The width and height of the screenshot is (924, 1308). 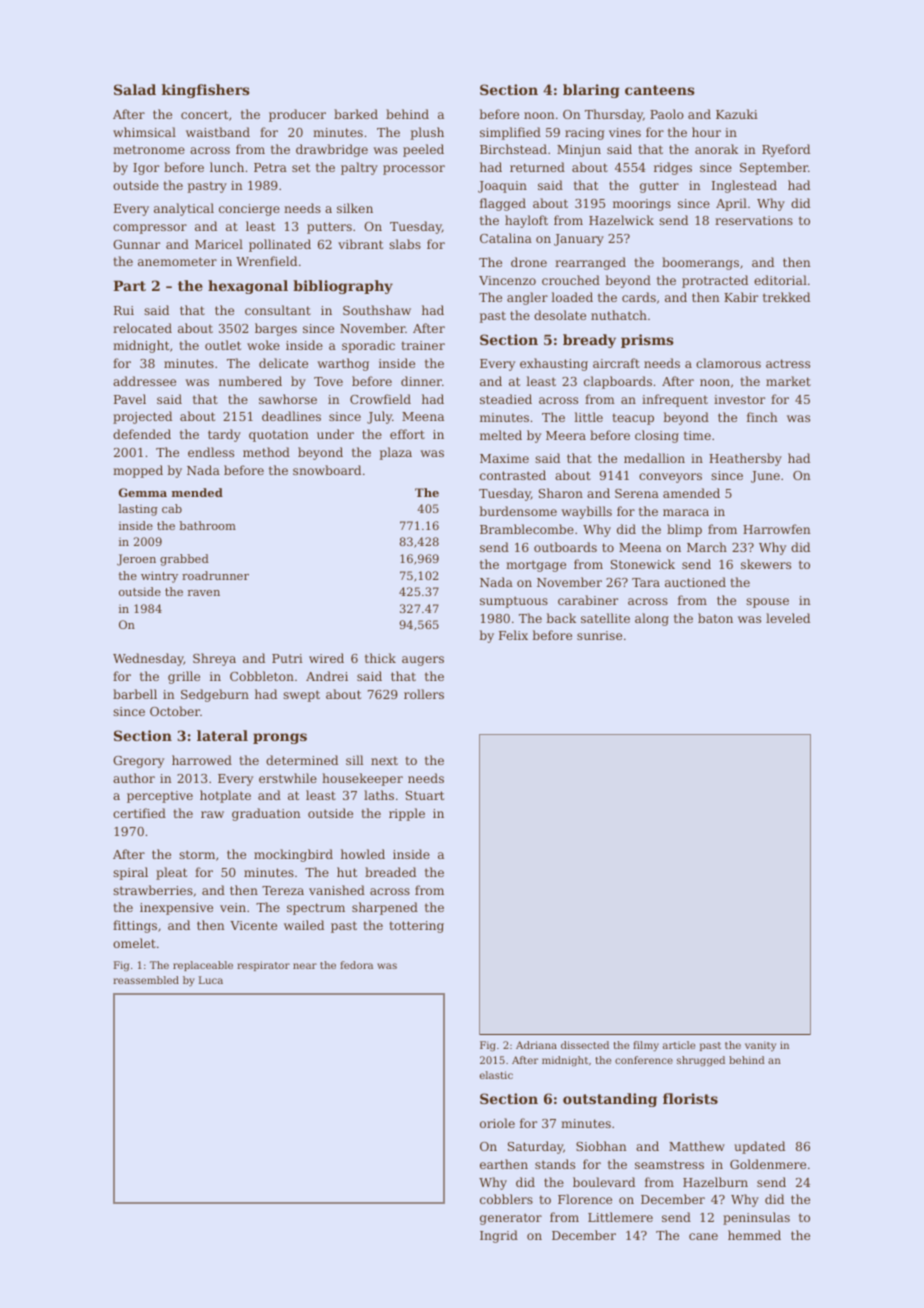 What do you see at coordinates (762, 417) in the screenshot?
I see `finch` at bounding box center [762, 417].
